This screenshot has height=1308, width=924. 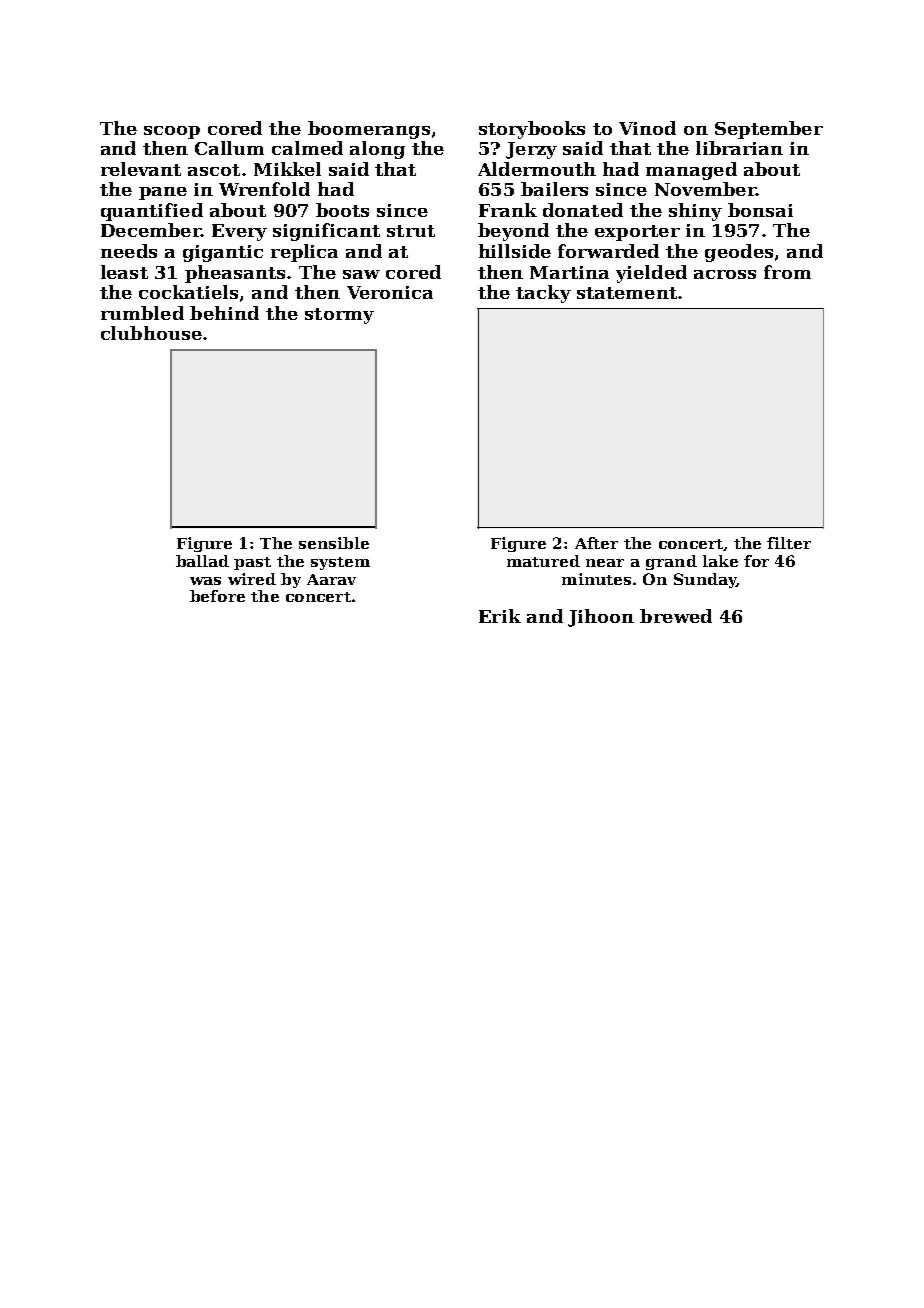 What do you see at coordinates (217, 596) in the screenshot?
I see `before` at bounding box center [217, 596].
